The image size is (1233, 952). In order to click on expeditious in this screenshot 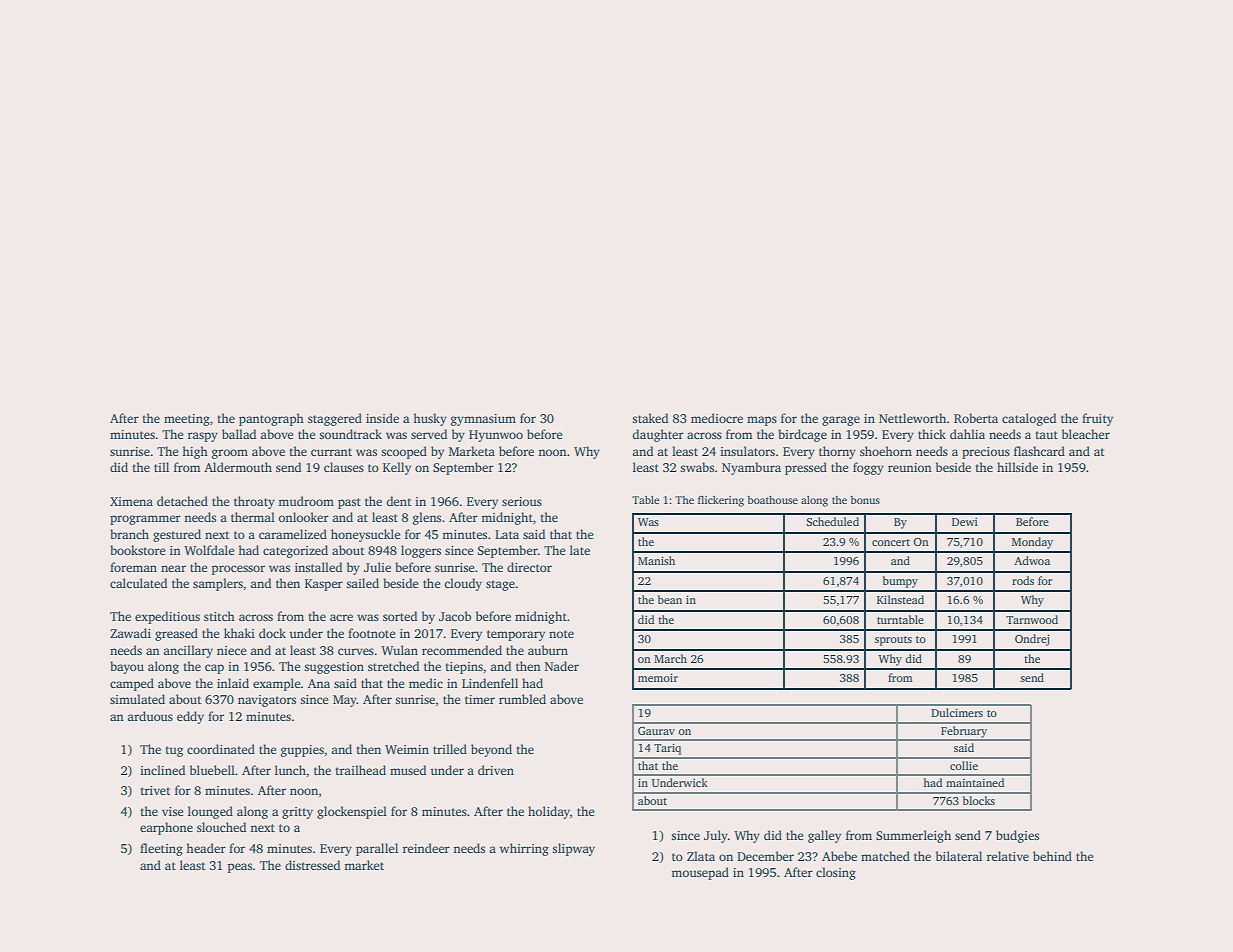, I will do `click(167, 617)`.
